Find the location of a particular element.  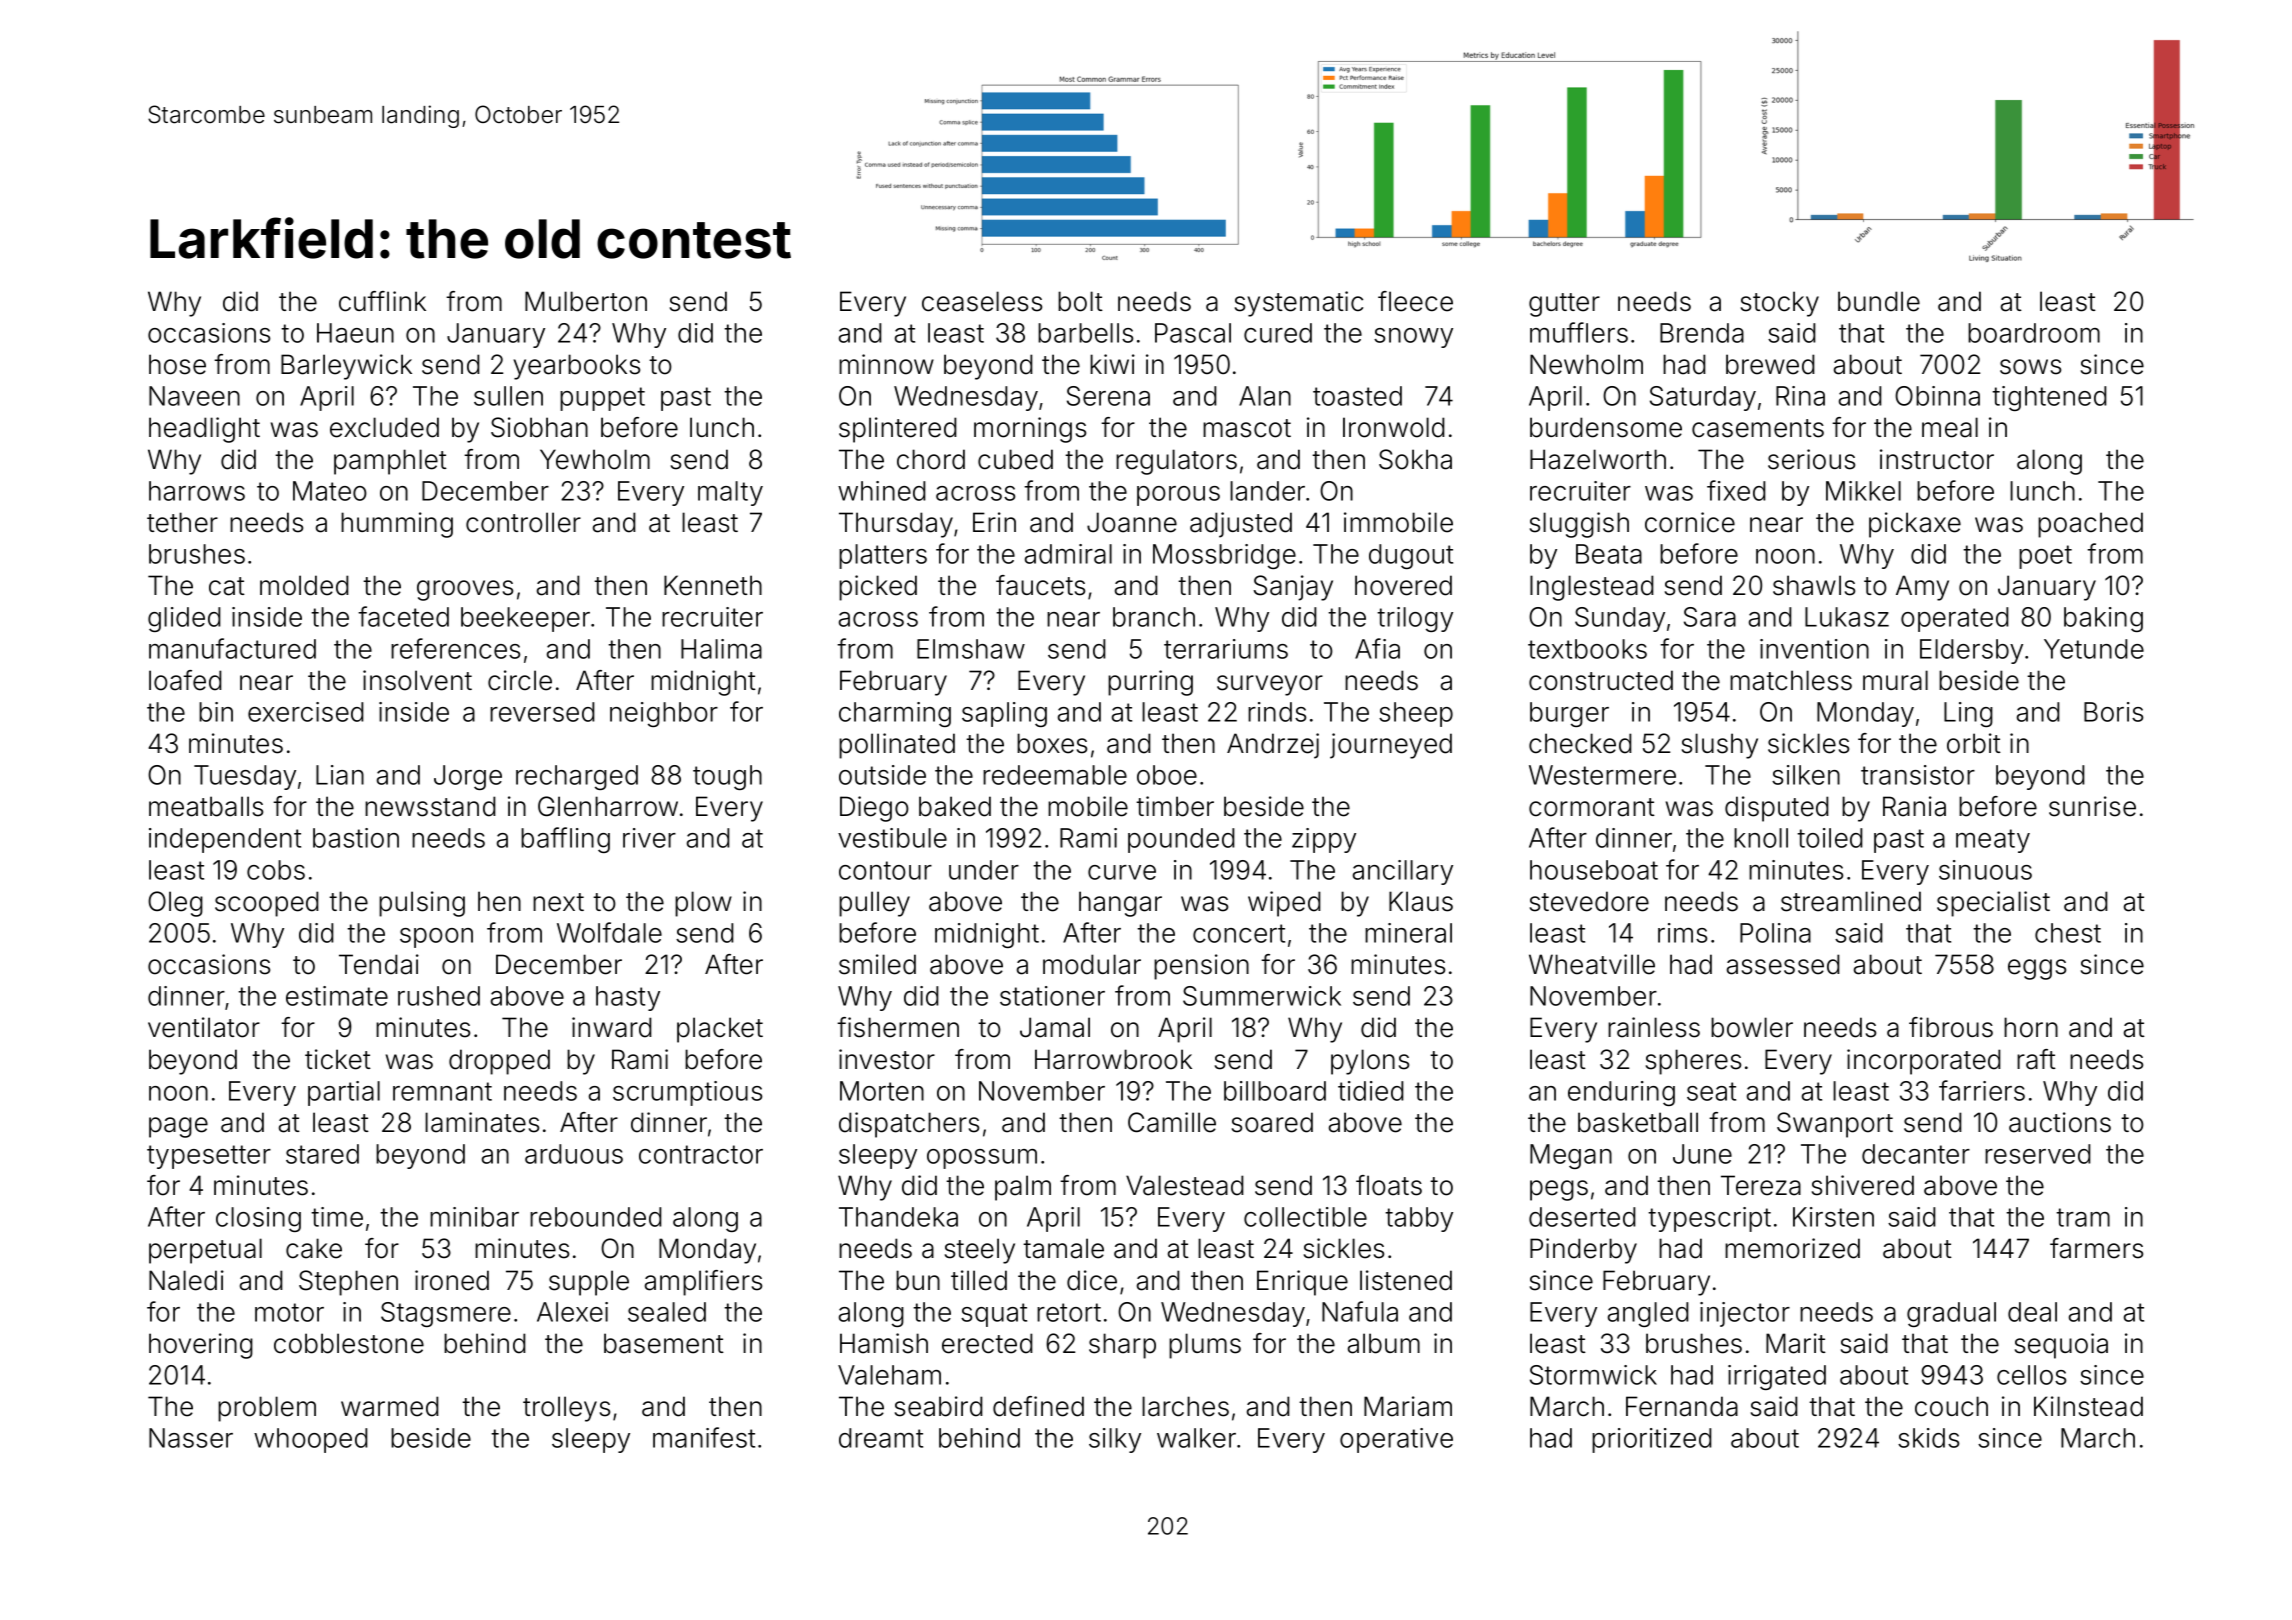

eggs is located at coordinates (2037, 969).
